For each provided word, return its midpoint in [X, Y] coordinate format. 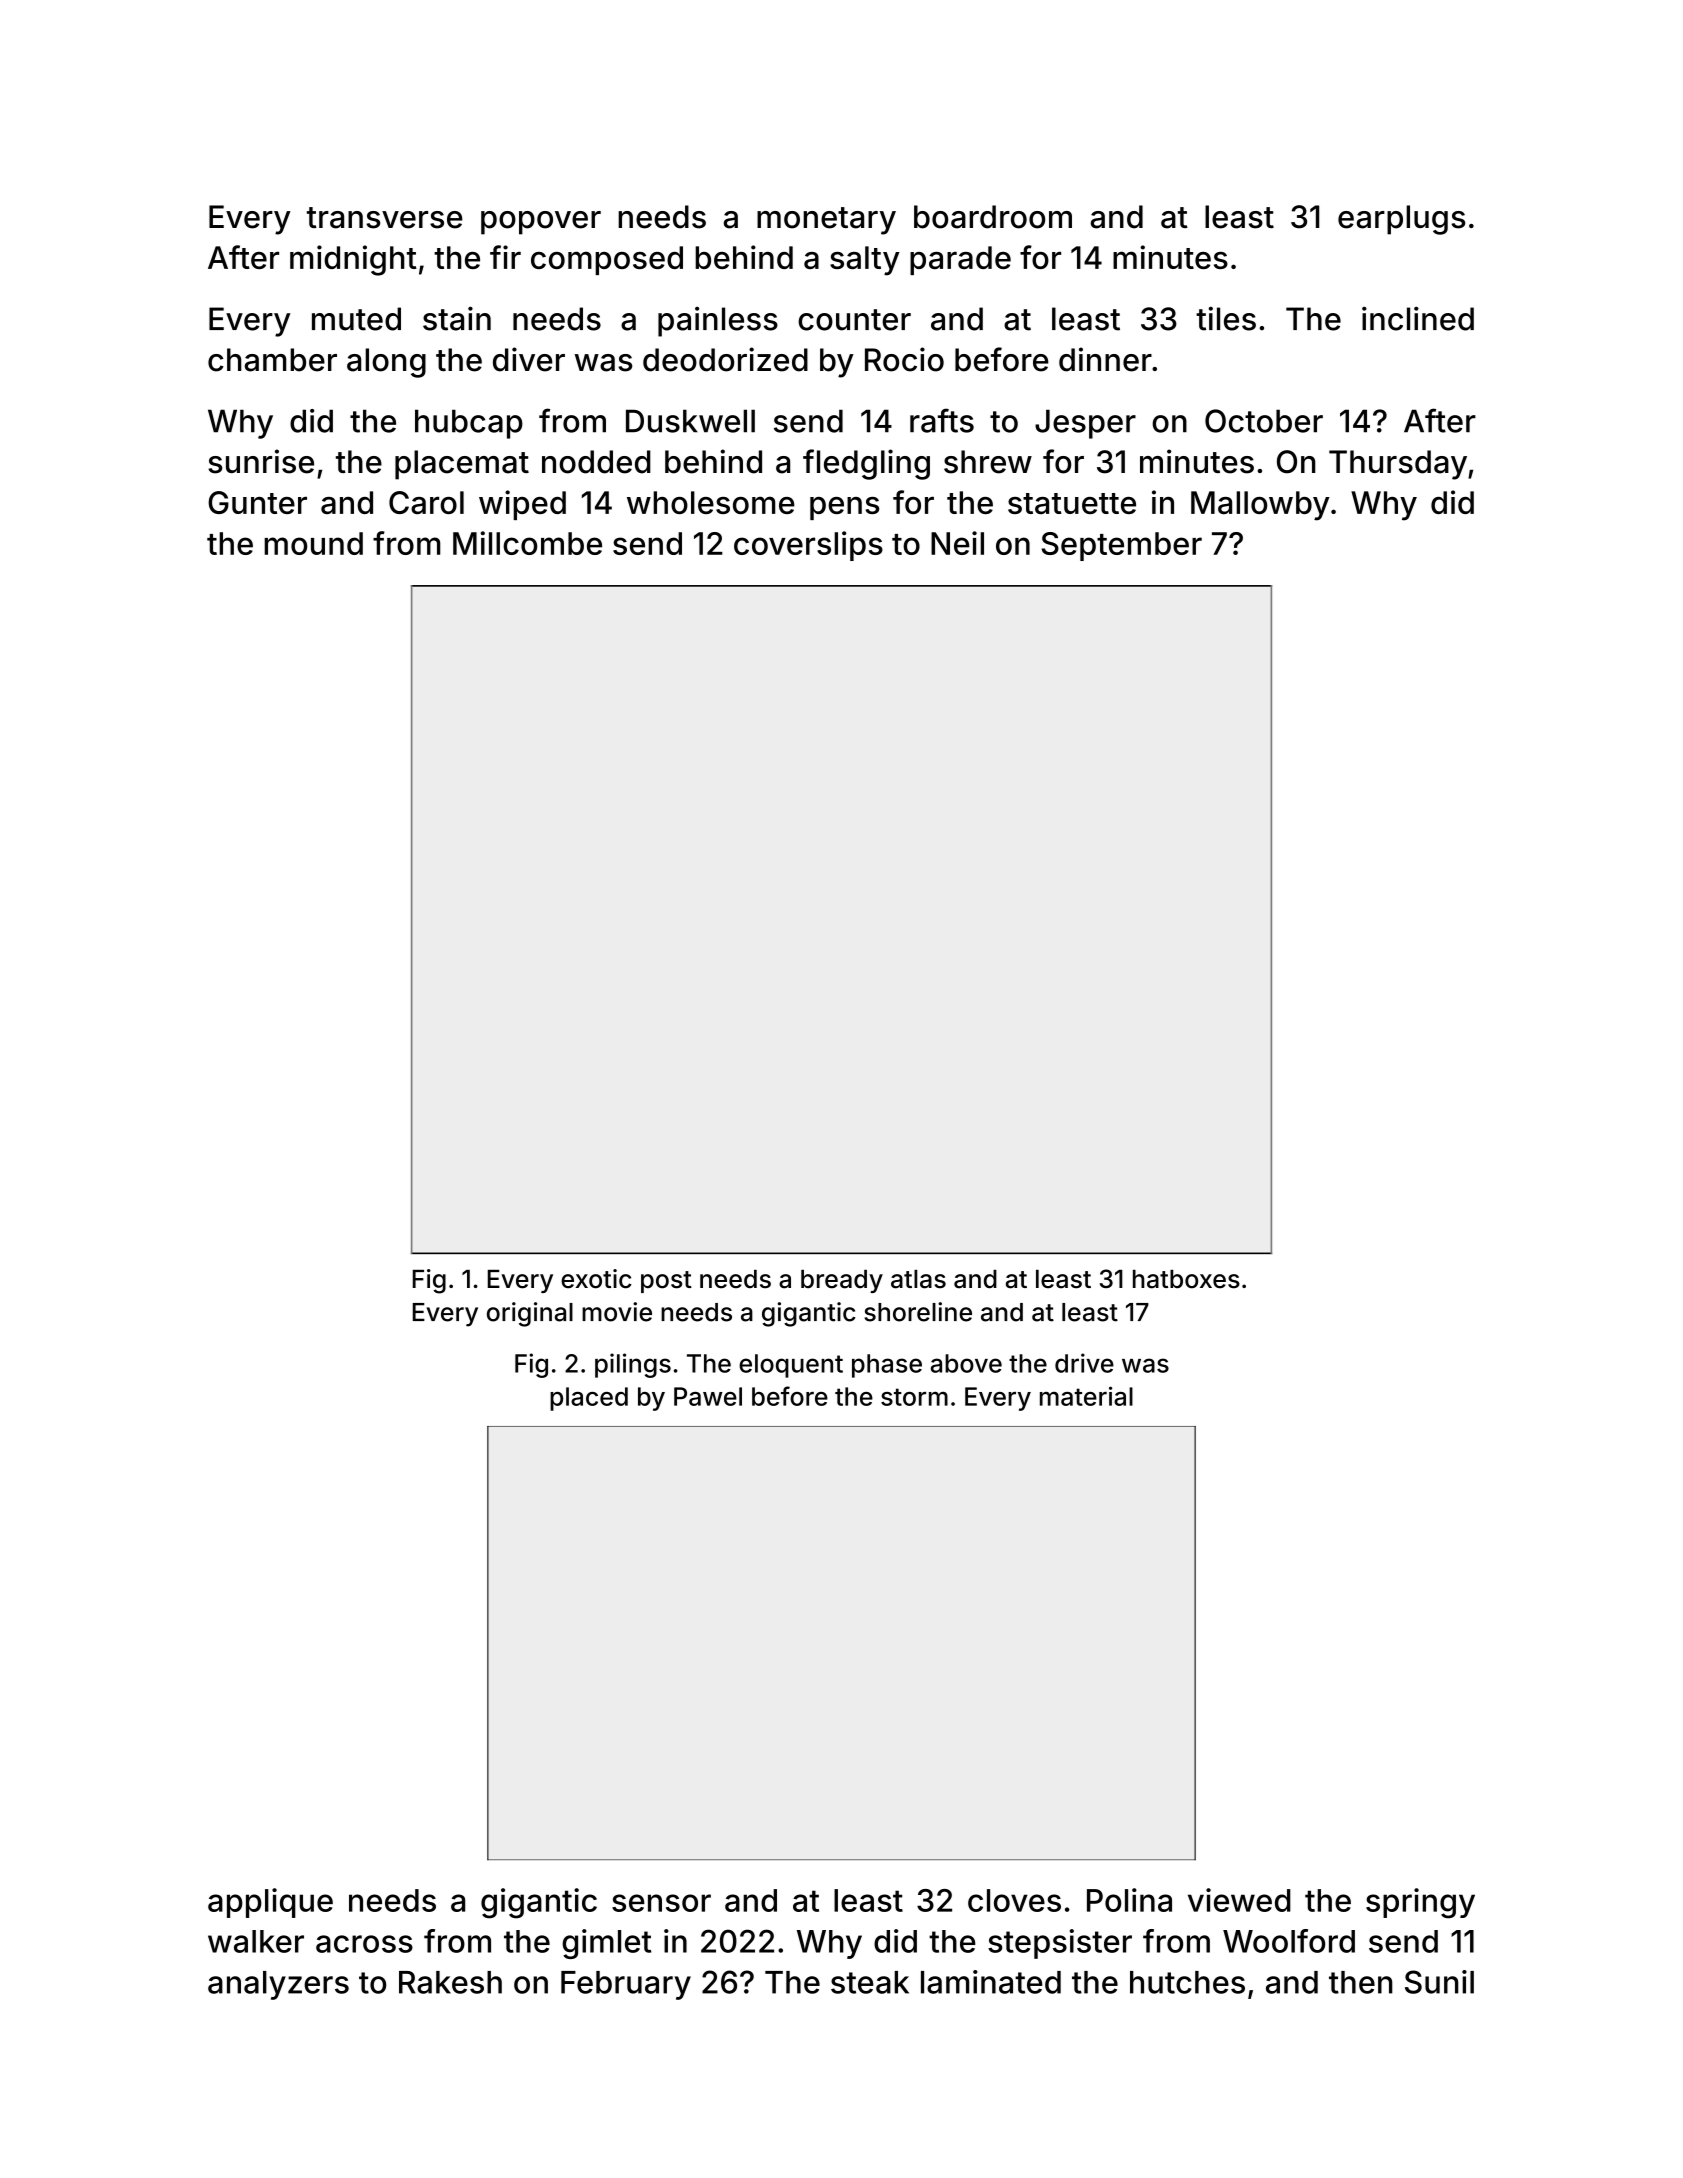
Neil [957, 543]
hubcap [469, 424]
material [1086, 1396]
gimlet [606, 1944]
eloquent [791, 1366]
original [530, 1314]
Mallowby [1260, 506]
